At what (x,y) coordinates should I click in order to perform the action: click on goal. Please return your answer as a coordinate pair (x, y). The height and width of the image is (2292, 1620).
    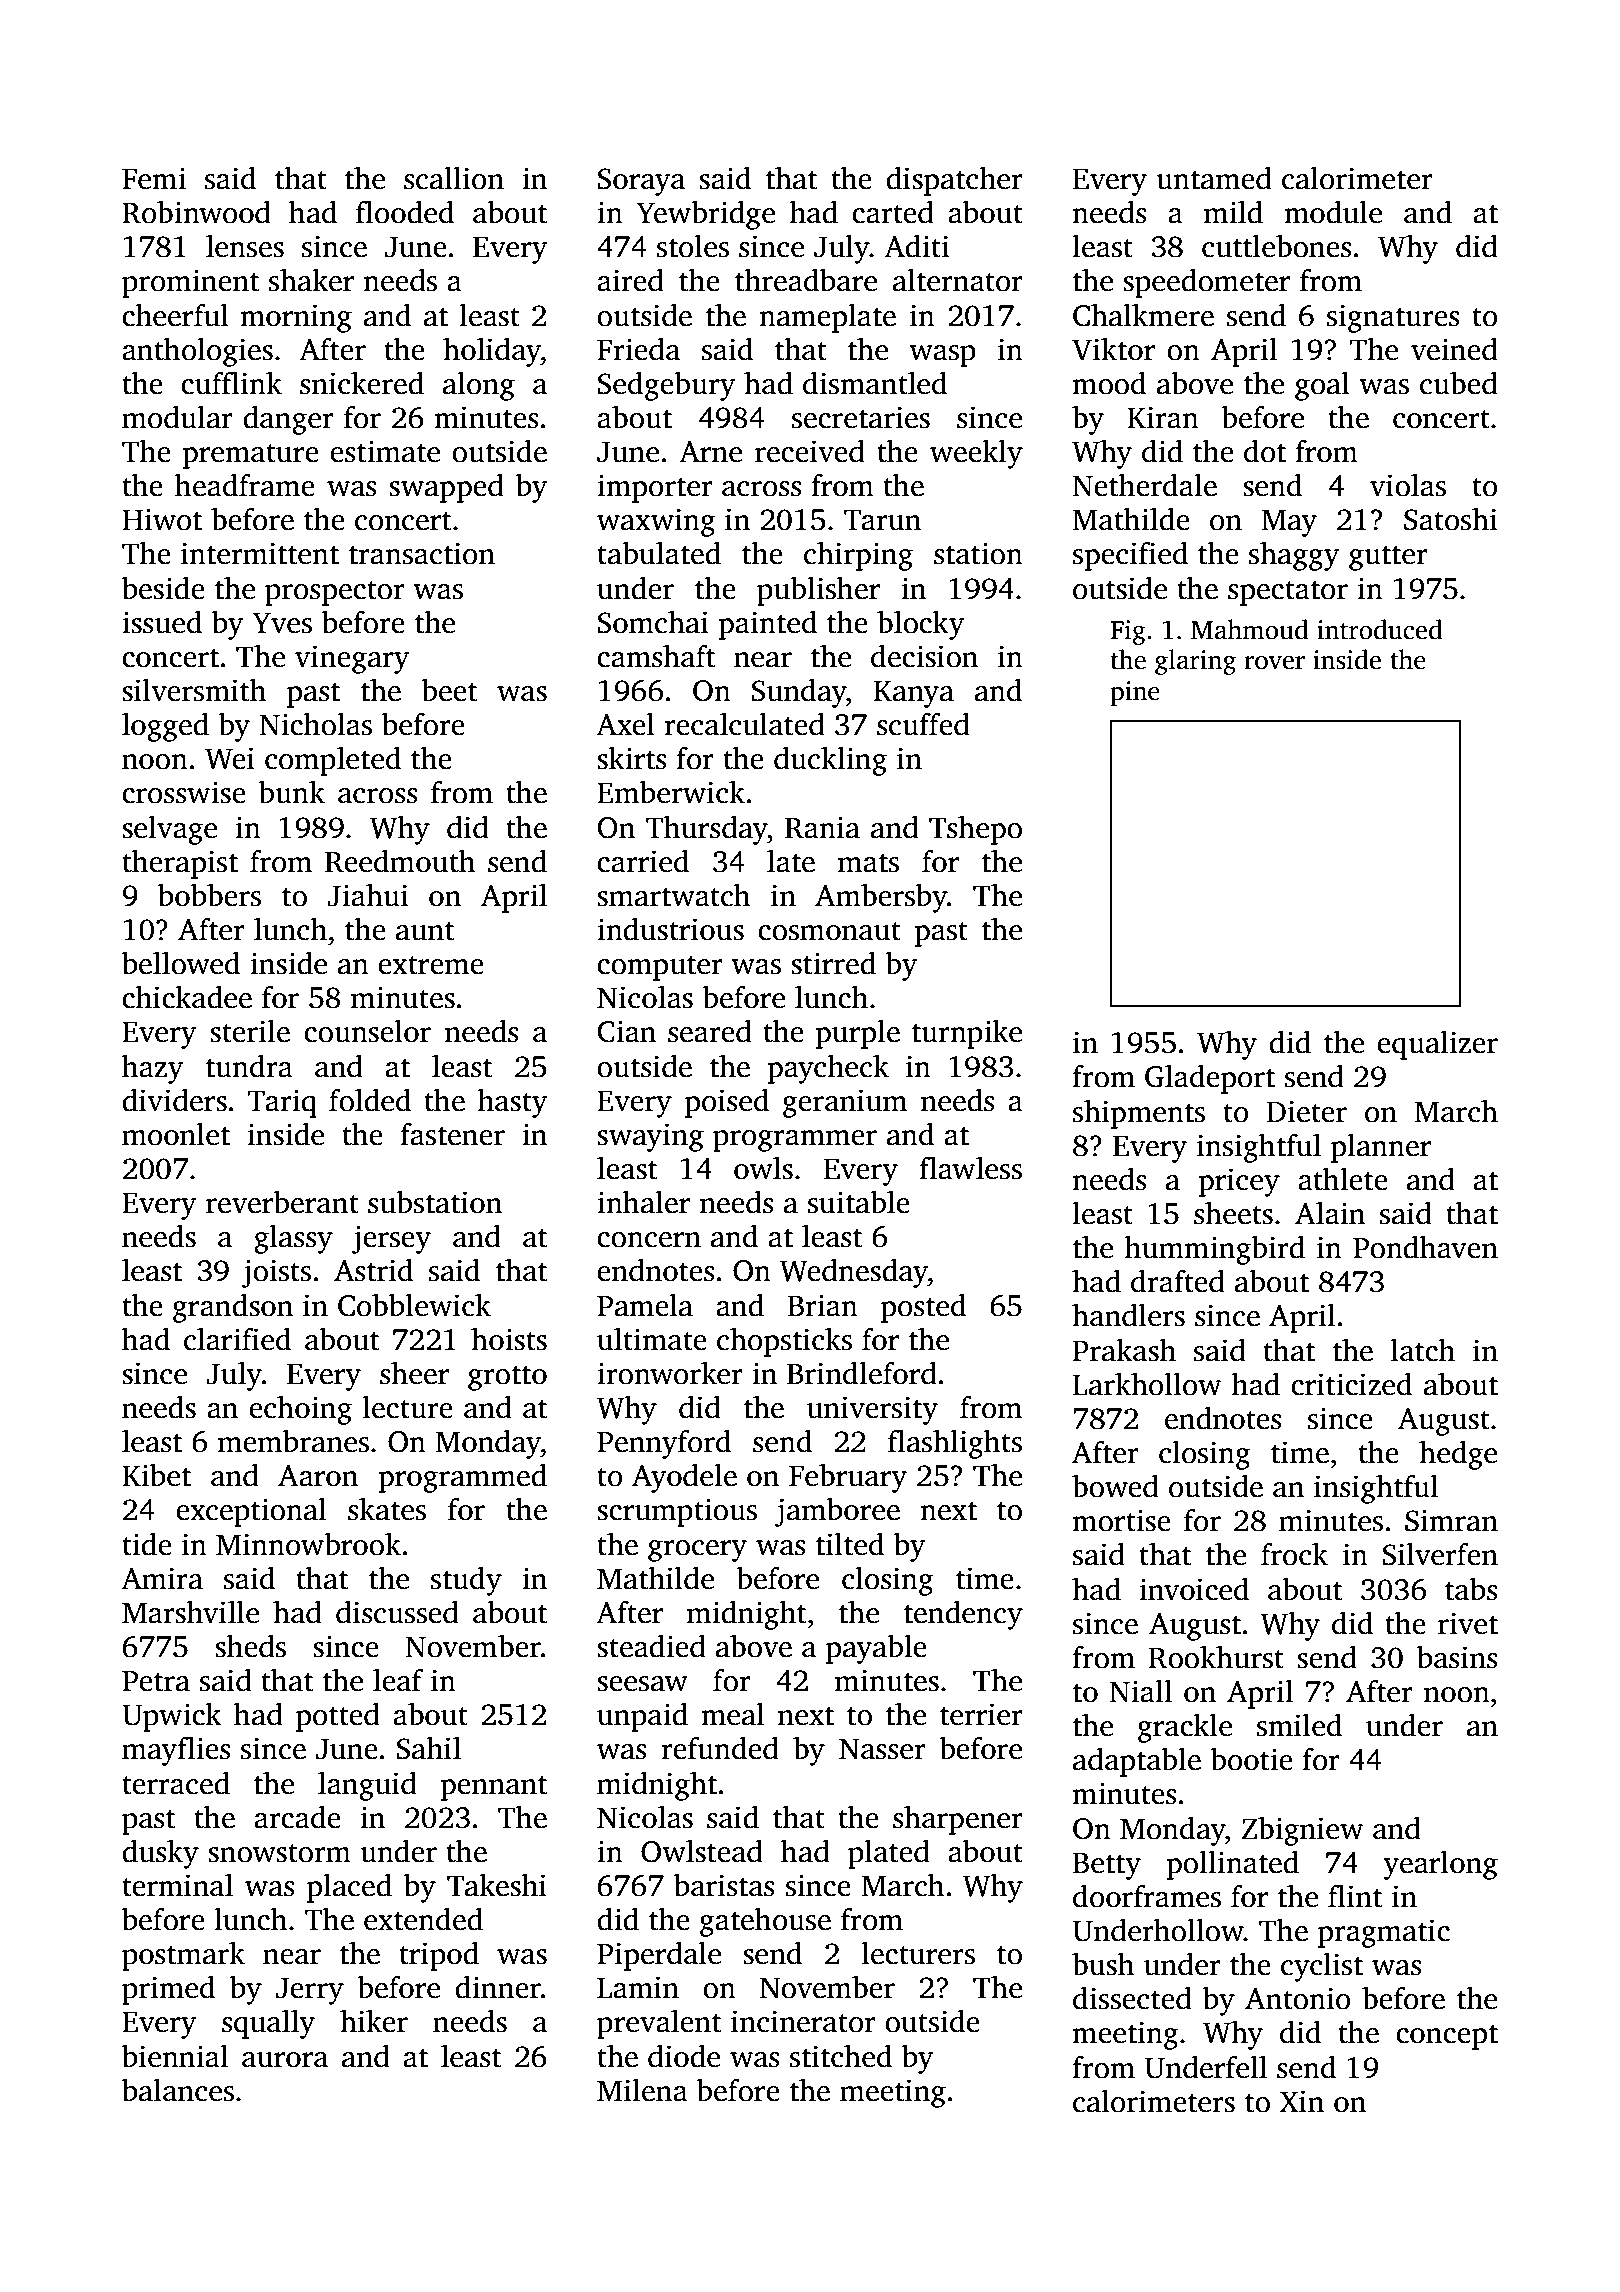
    Looking at the image, I should click on (1322, 386).
